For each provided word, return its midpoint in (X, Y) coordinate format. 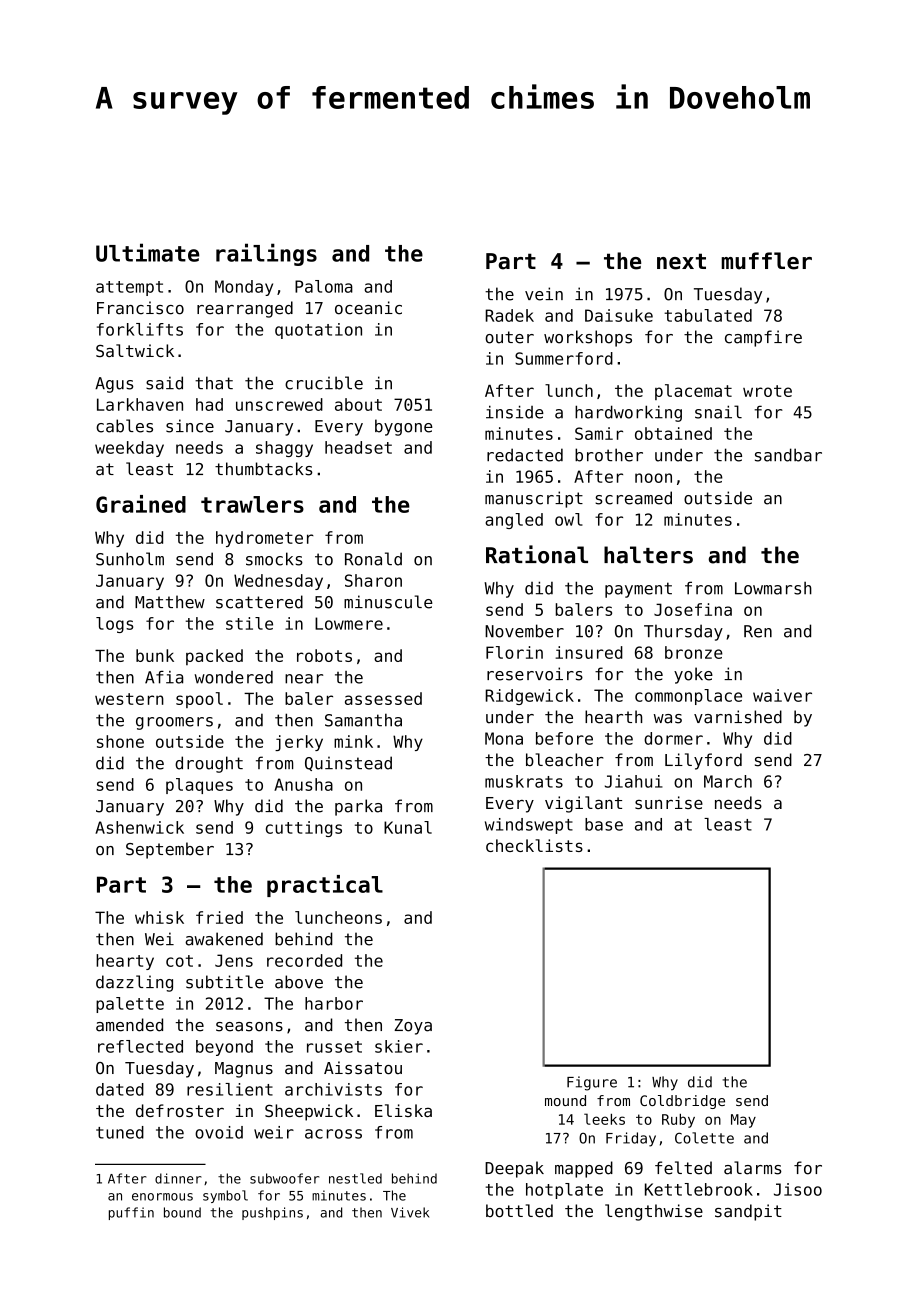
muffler (766, 261)
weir (274, 1132)
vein (544, 294)
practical (325, 886)
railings (266, 254)
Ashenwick (139, 827)
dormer (673, 738)
